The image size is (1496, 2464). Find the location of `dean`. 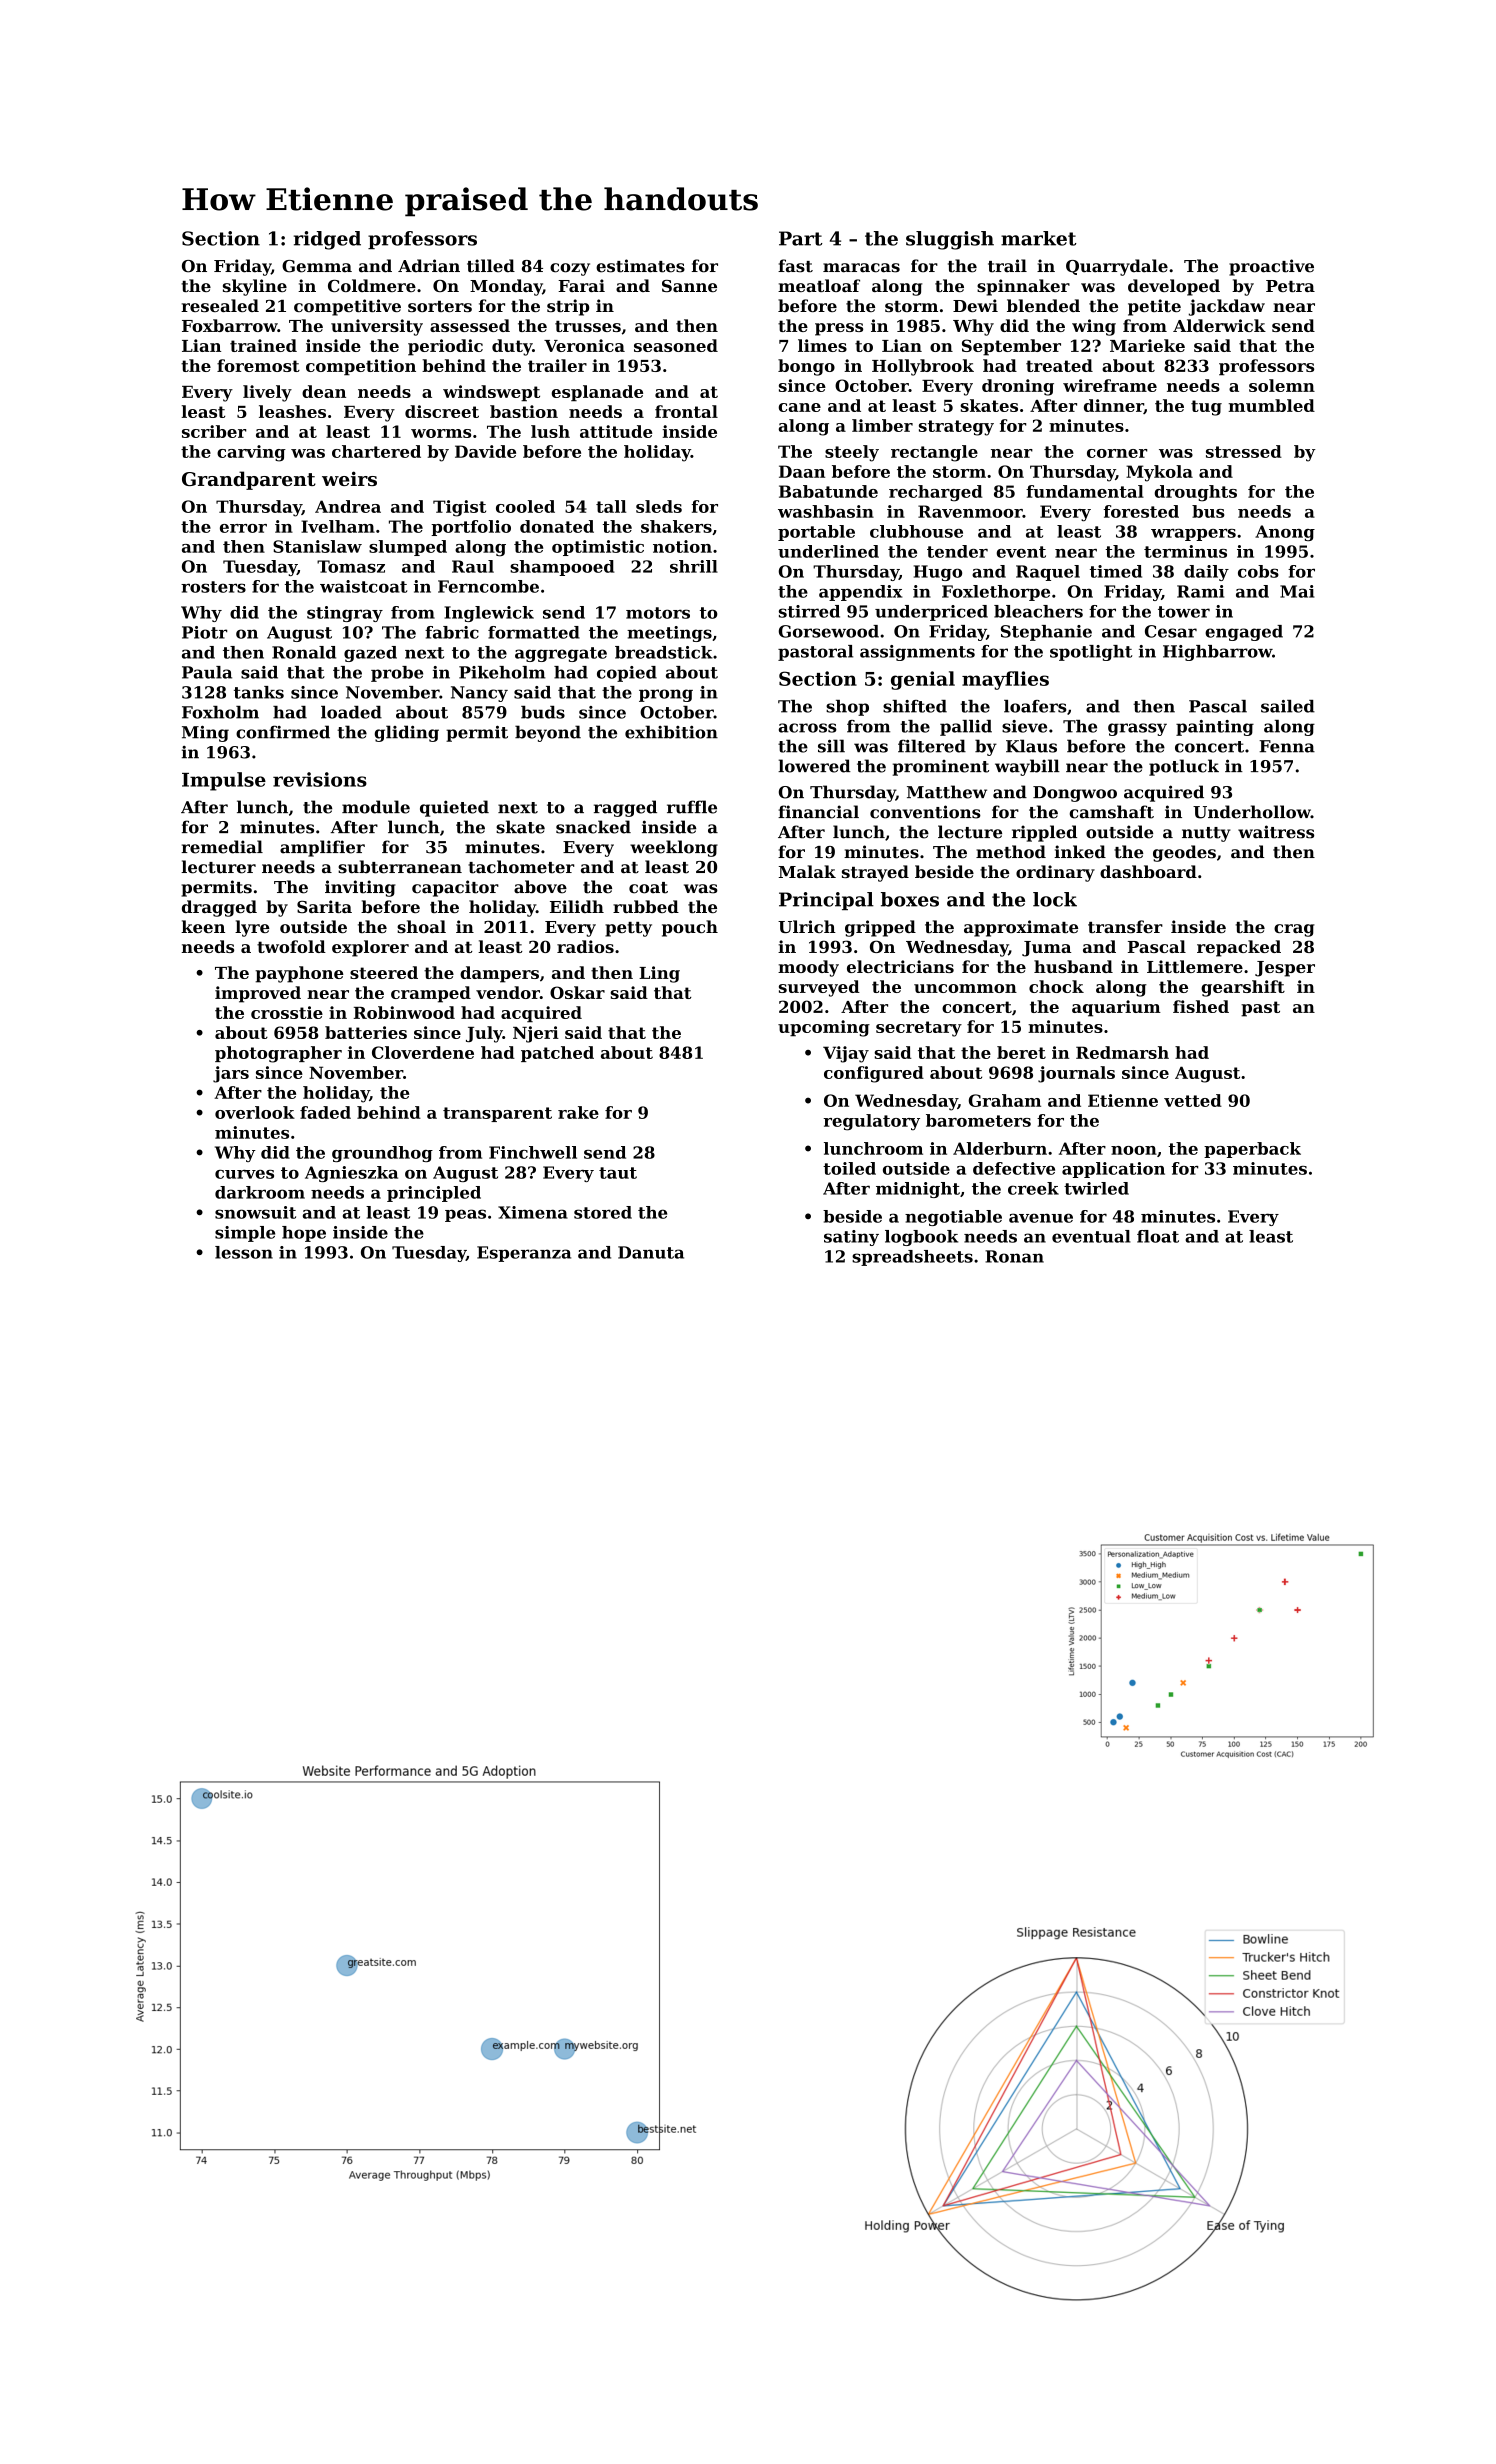

dean is located at coordinates (324, 391).
